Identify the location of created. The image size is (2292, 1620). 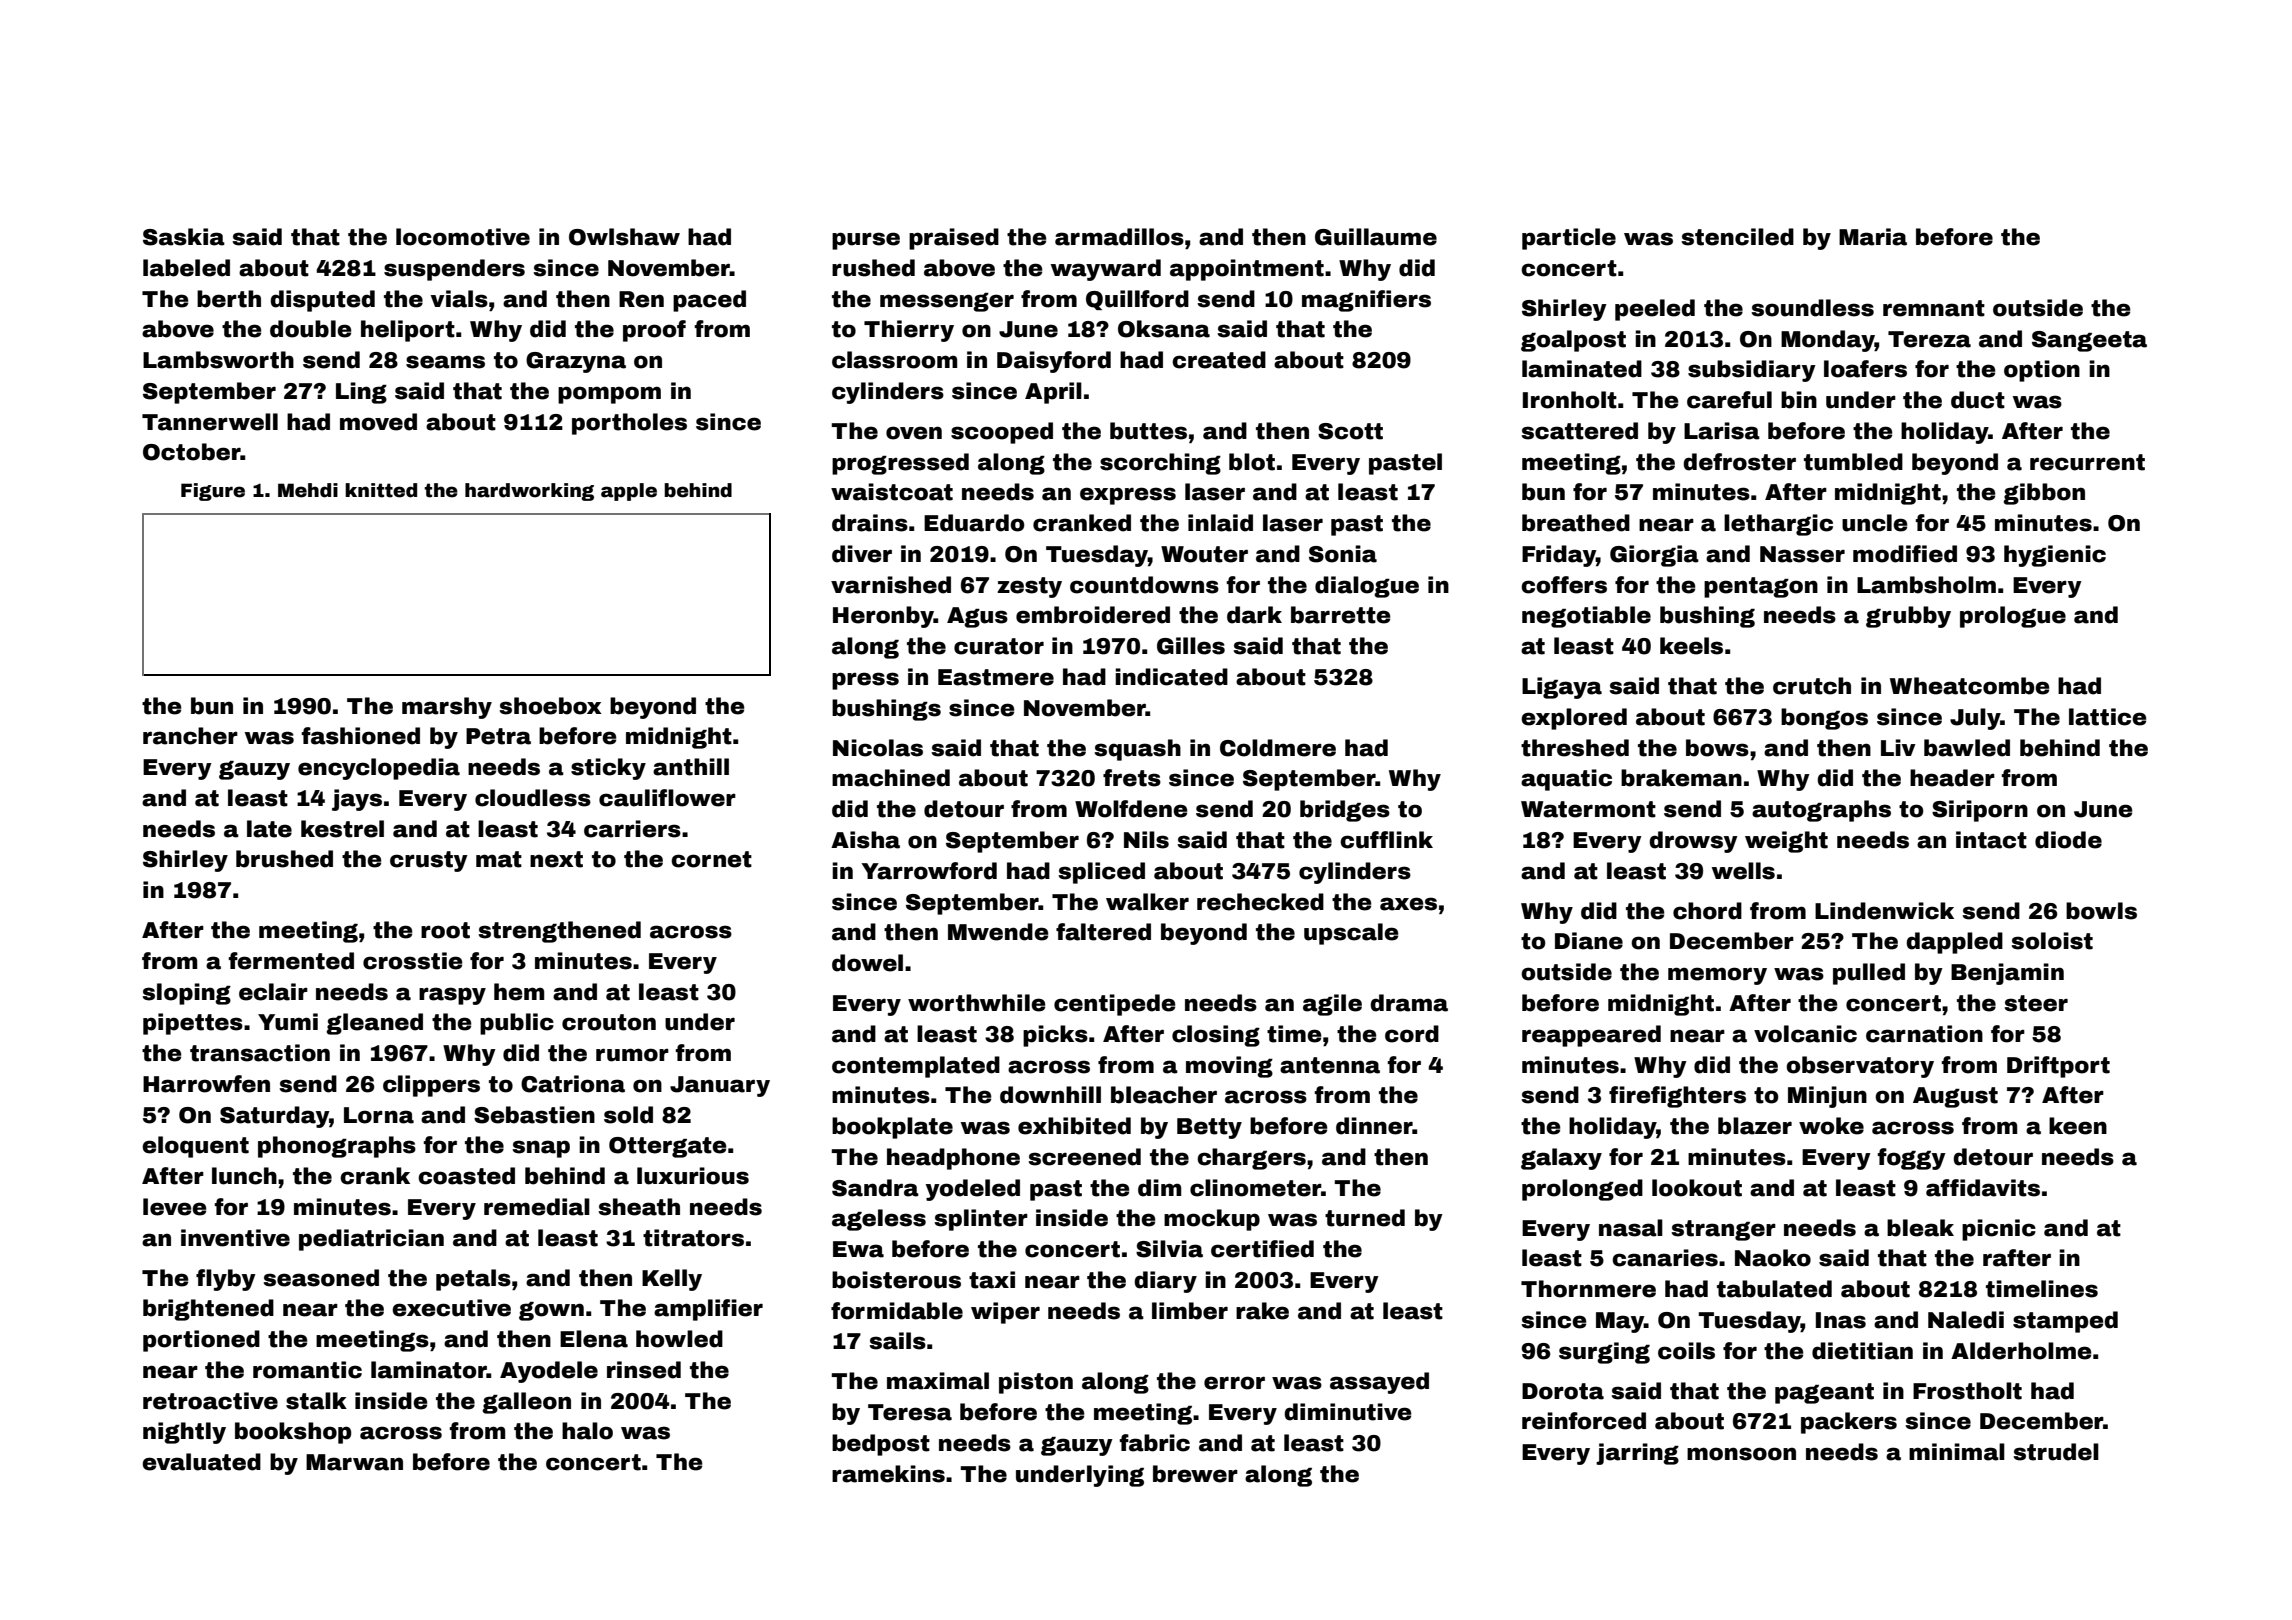
(1219, 360).
